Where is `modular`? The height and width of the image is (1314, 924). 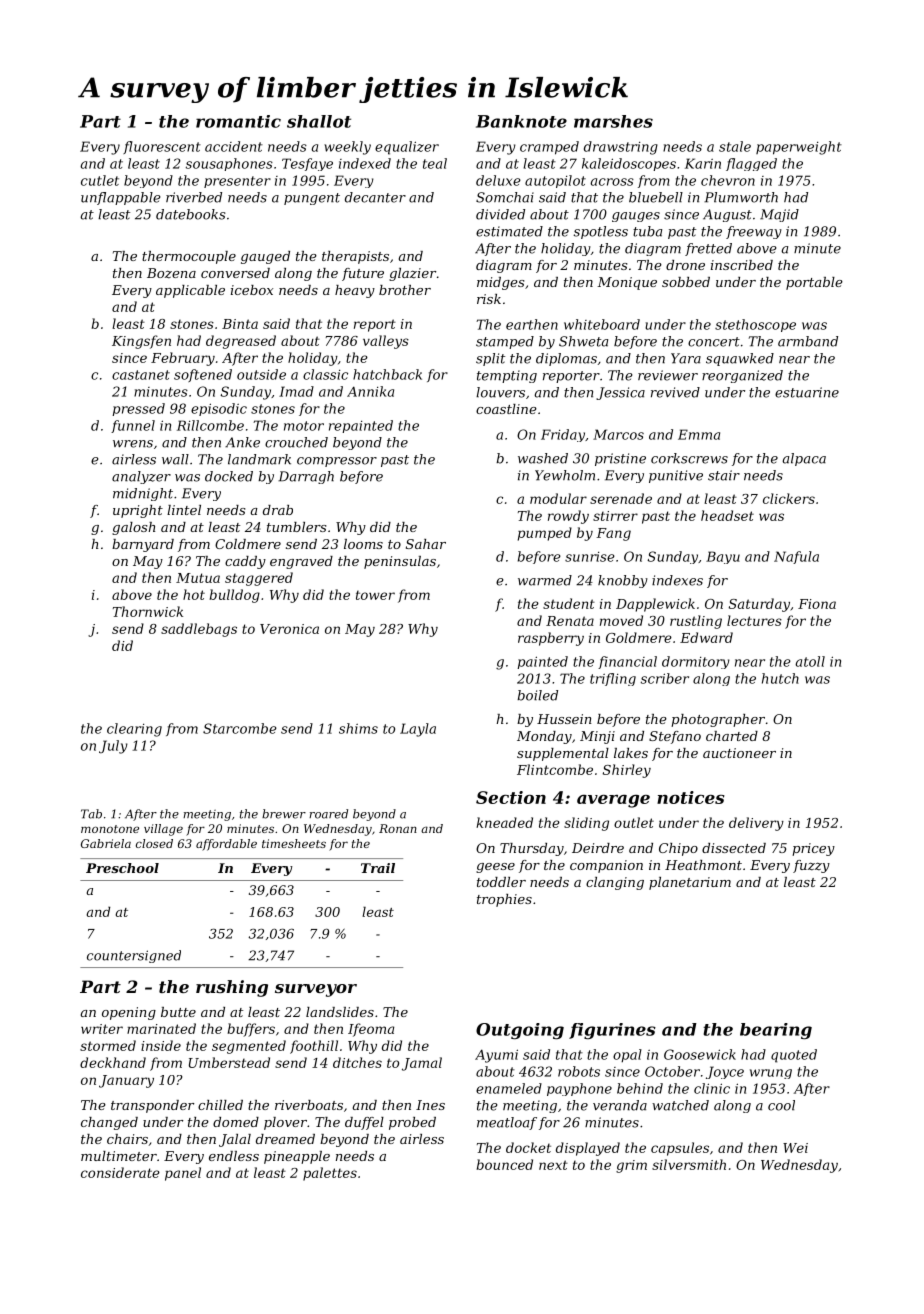
modular is located at coordinates (558, 498).
